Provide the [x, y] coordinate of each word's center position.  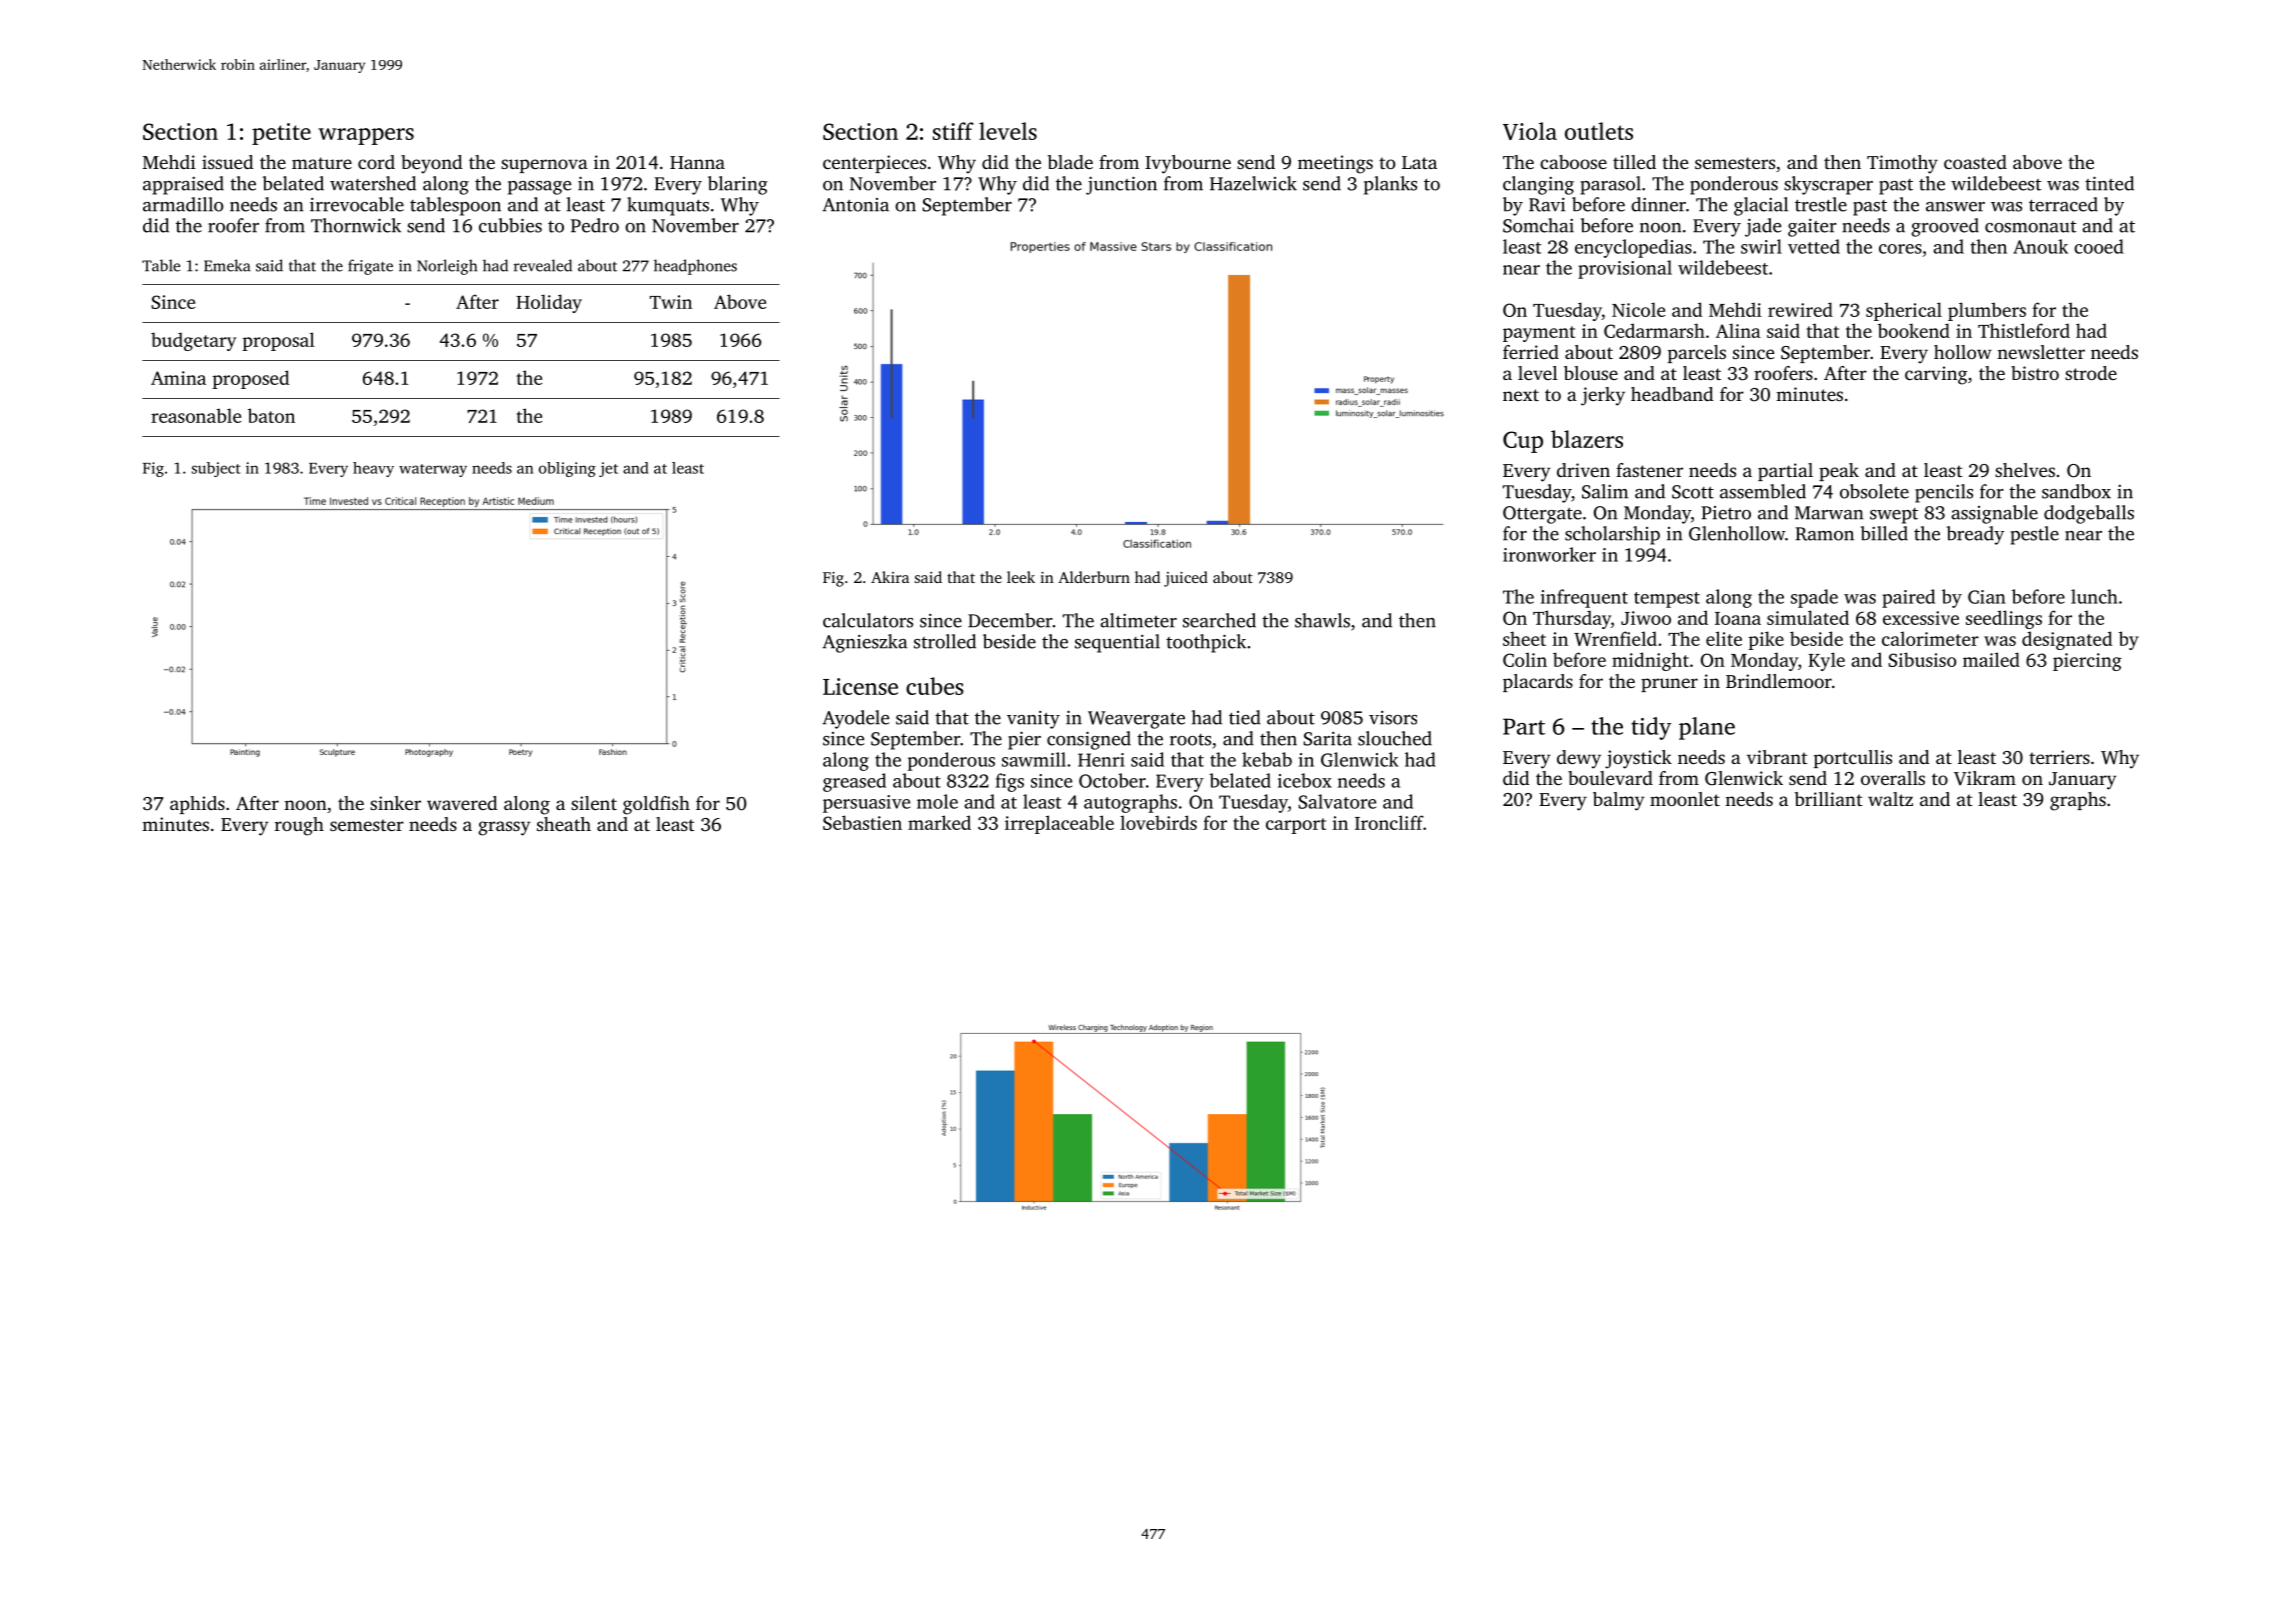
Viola [1530, 131]
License [860, 686]
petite [281, 134]
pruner [1669, 685]
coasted [1975, 162]
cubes [935, 686]
